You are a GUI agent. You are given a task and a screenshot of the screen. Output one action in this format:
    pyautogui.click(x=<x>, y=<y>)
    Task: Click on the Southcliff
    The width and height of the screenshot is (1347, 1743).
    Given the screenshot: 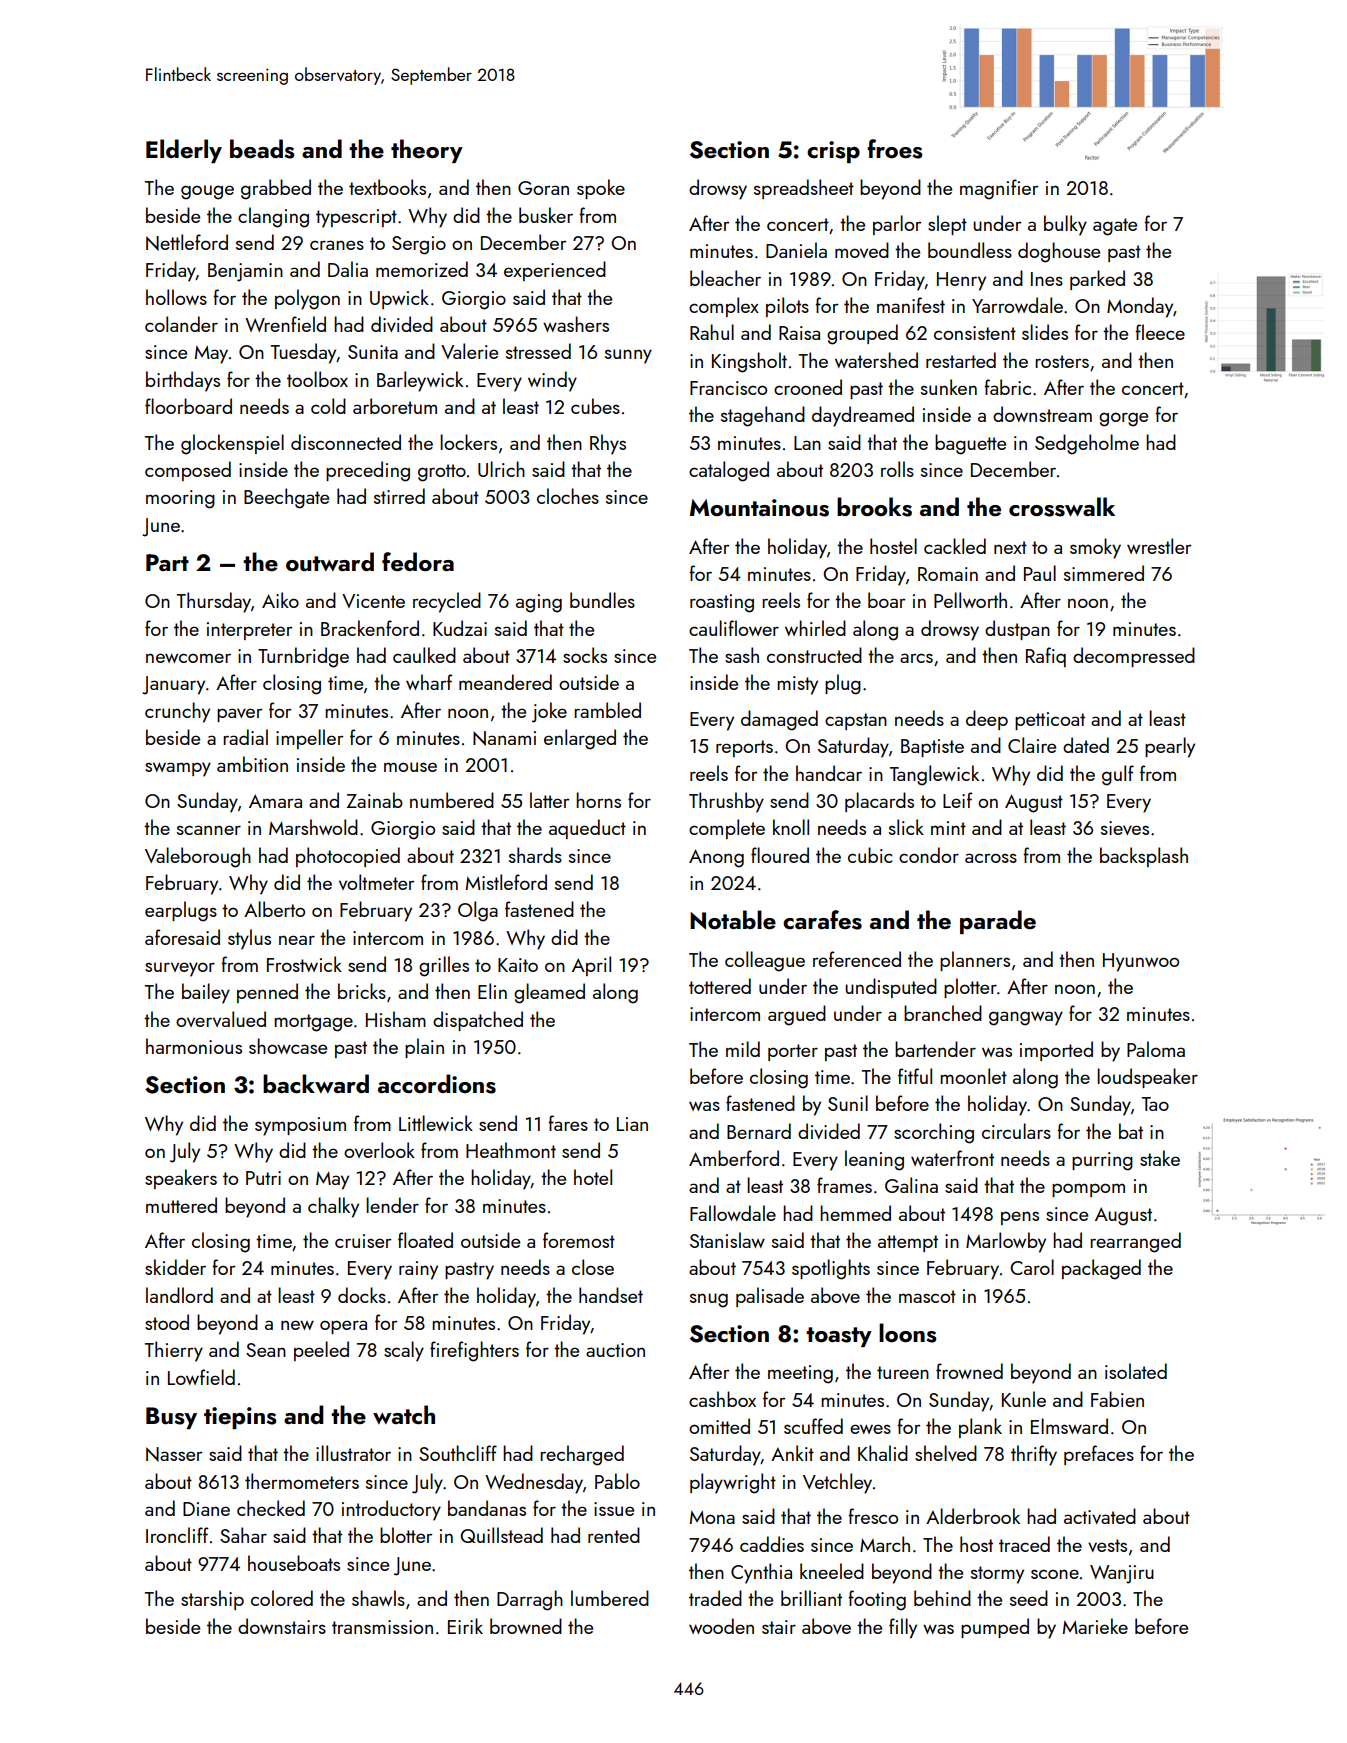 What is the action you would take?
    pyautogui.click(x=458, y=1453)
